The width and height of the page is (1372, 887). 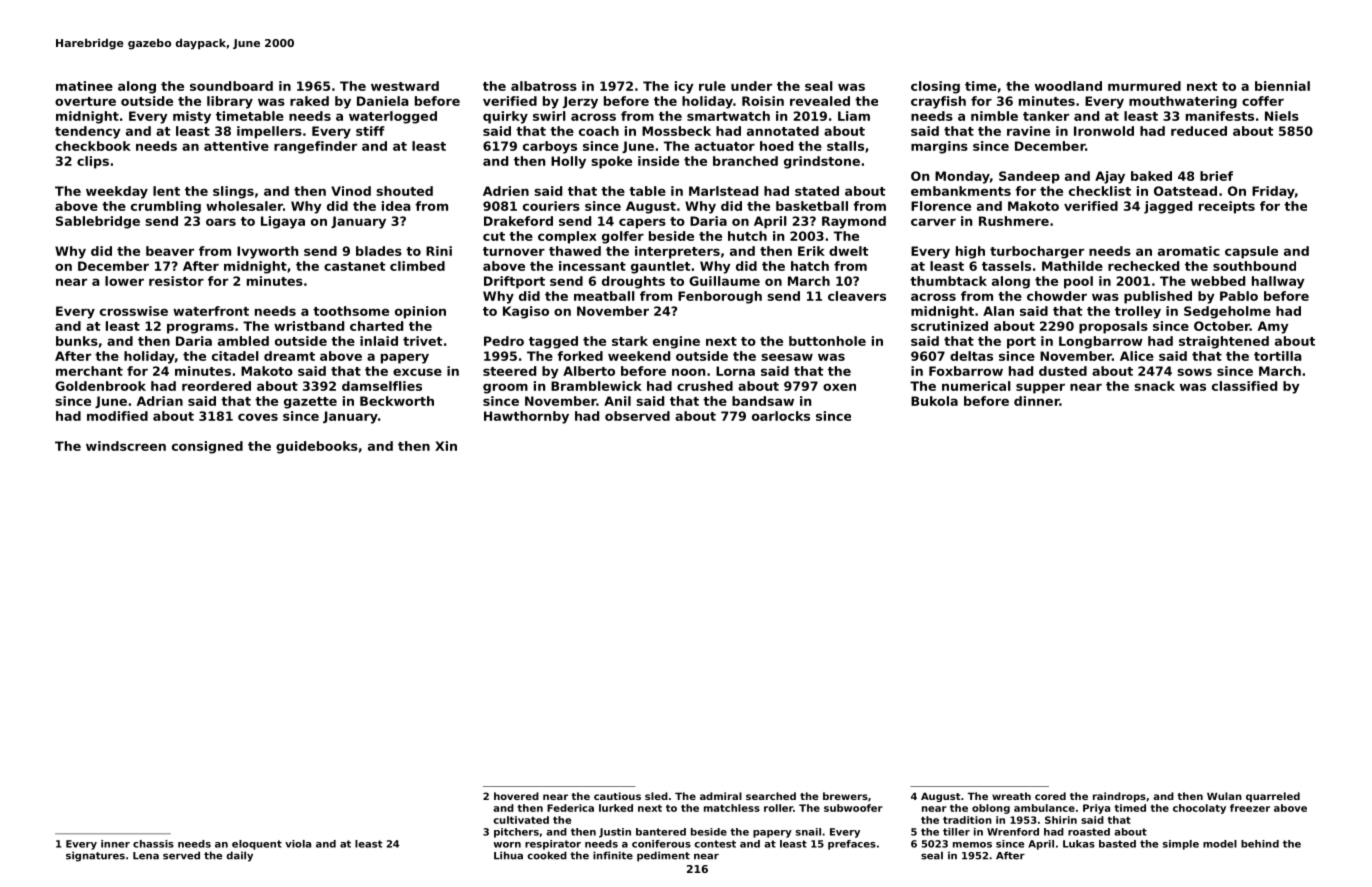 I want to click on attentive, so click(x=236, y=146).
